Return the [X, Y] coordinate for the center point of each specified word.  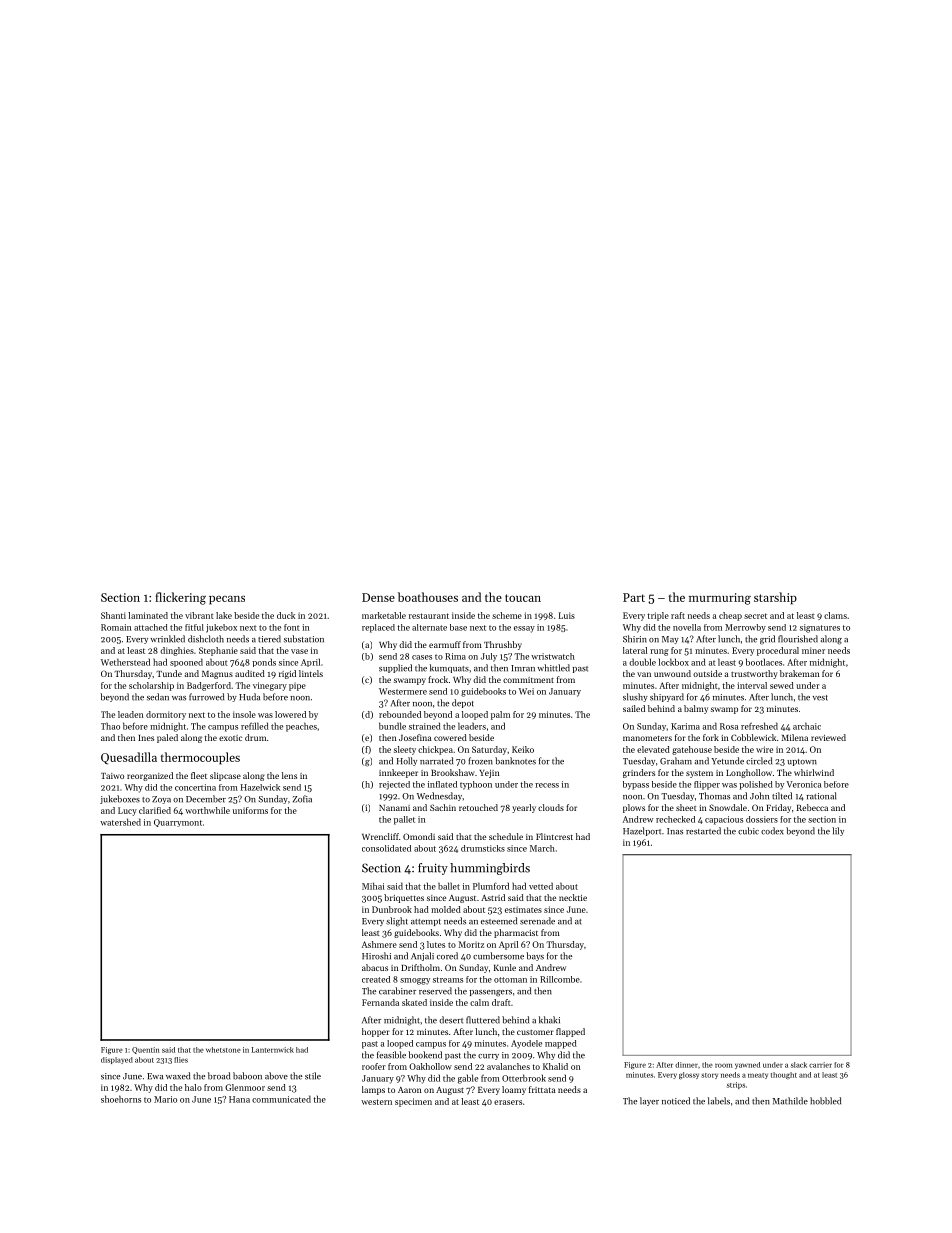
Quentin [145, 1050]
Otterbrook [524, 1078]
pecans [227, 600]
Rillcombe [560, 979]
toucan [523, 598]
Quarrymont [178, 823]
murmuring [720, 599]
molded [446, 909]
